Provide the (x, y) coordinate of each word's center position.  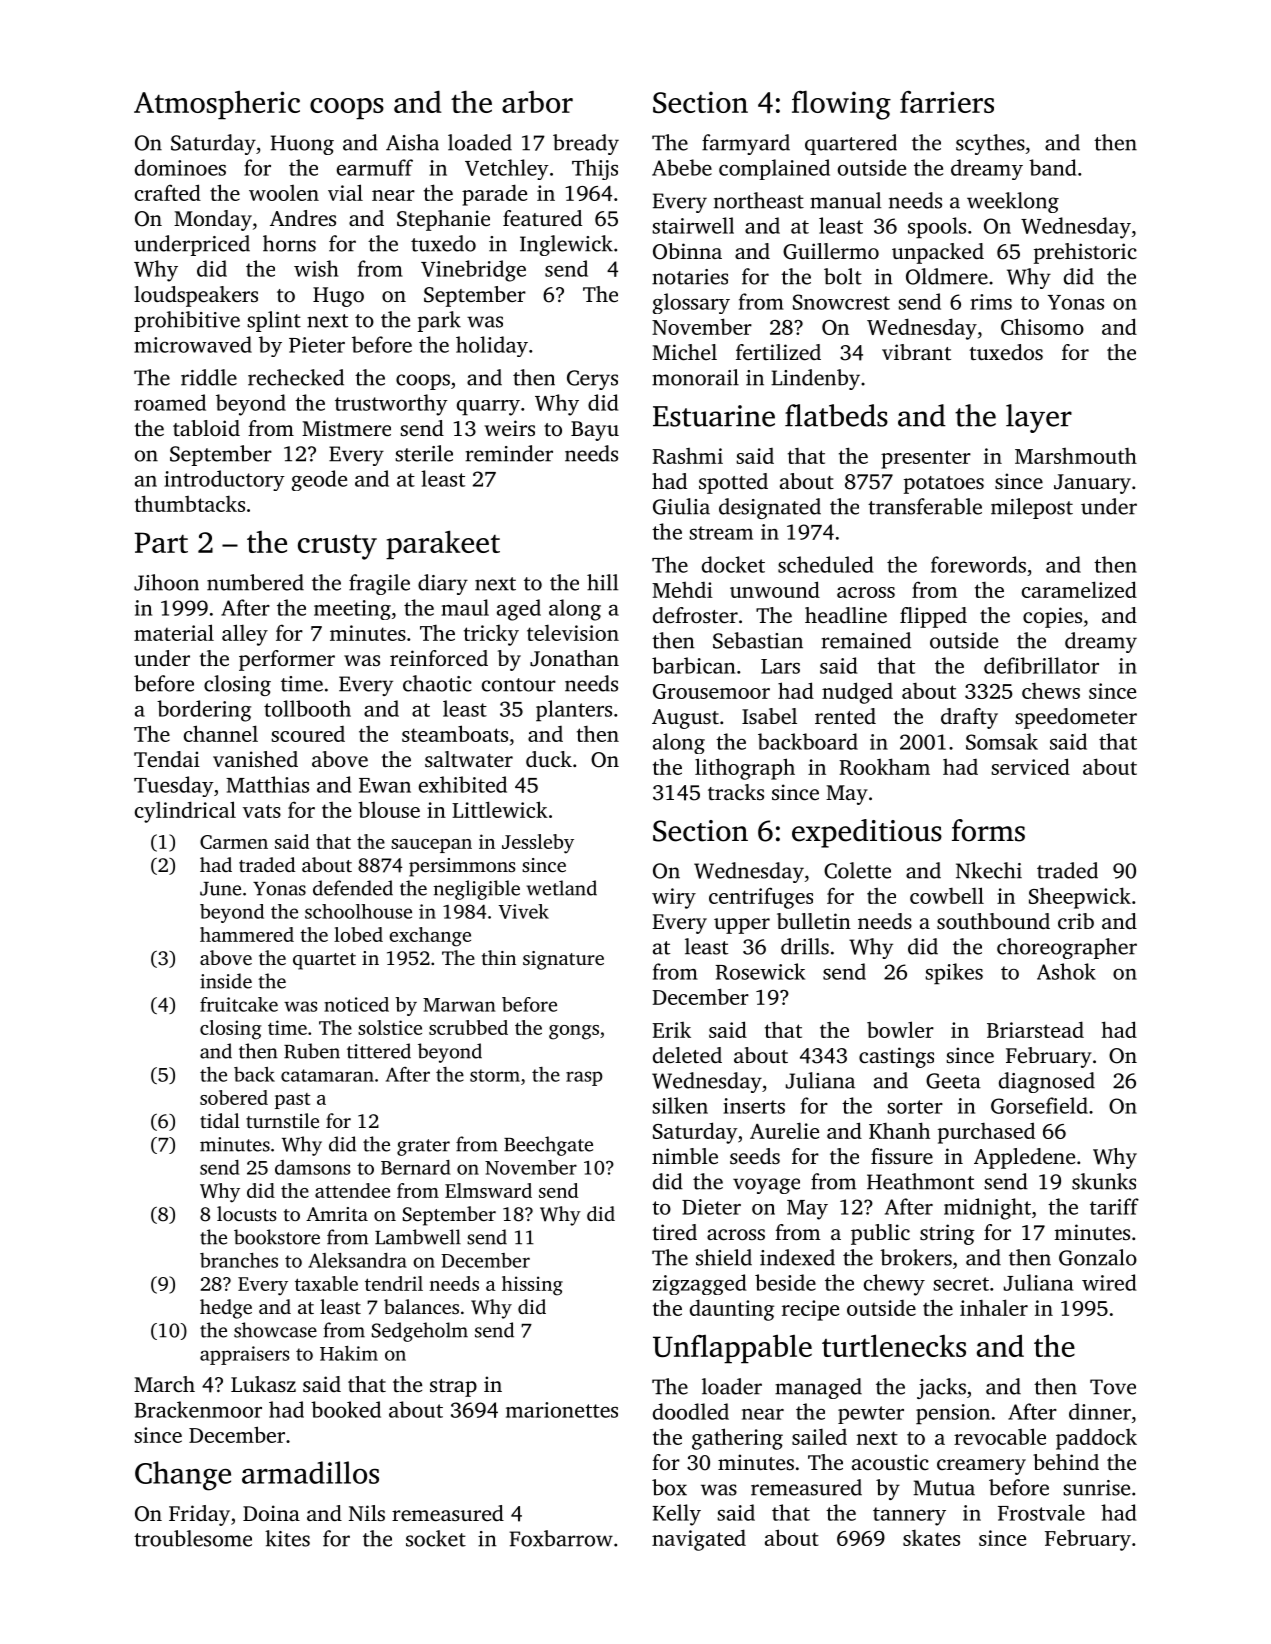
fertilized (778, 352)
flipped (933, 617)
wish (316, 268)
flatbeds (836, 415)
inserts (754, 1106)
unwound (775, 589)
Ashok (1066, 971)
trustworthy (391, 405)
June (220, 889)
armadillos (310, 1472)
